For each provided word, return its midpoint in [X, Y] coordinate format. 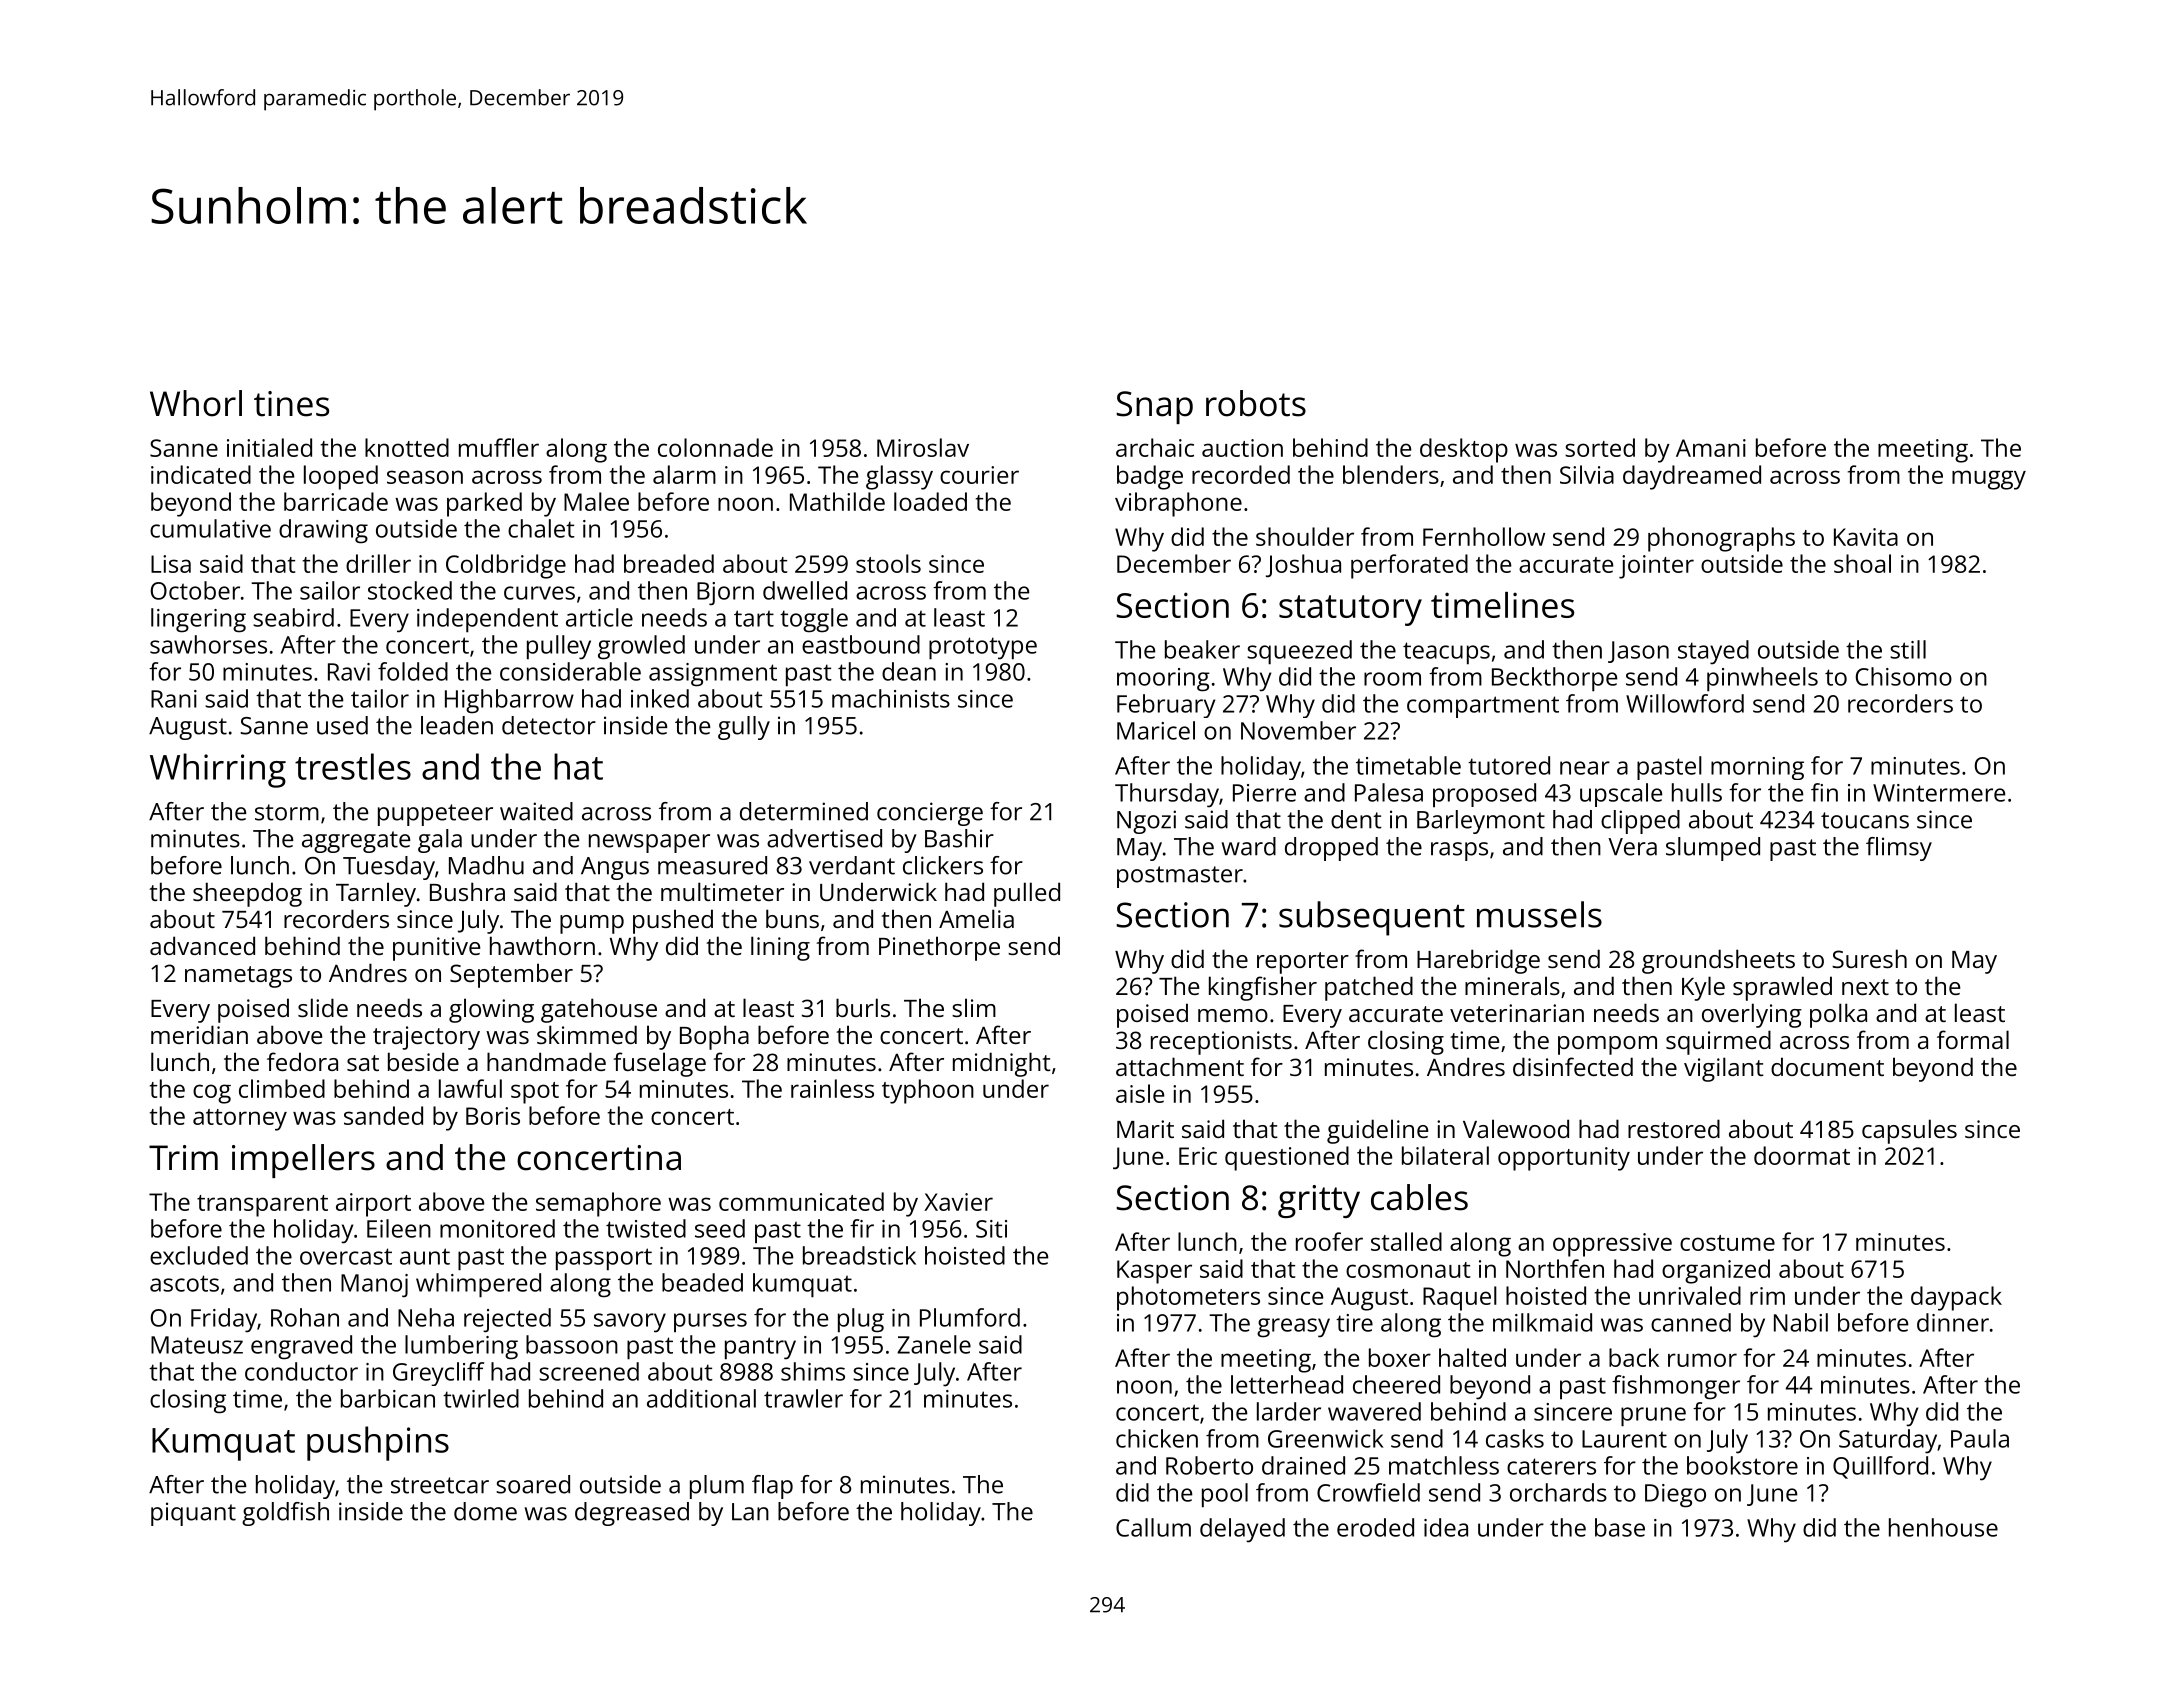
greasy [1293, 1328]
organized [1716, 1271]
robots [1256, 403]
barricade [336, 501]
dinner [1953, 1322]
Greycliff [438, 1374]
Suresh [1869, 958]
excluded [199, 1255]
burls [863, 1007]
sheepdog [247, 894]
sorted [1600, 447]
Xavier [958, 1202]
